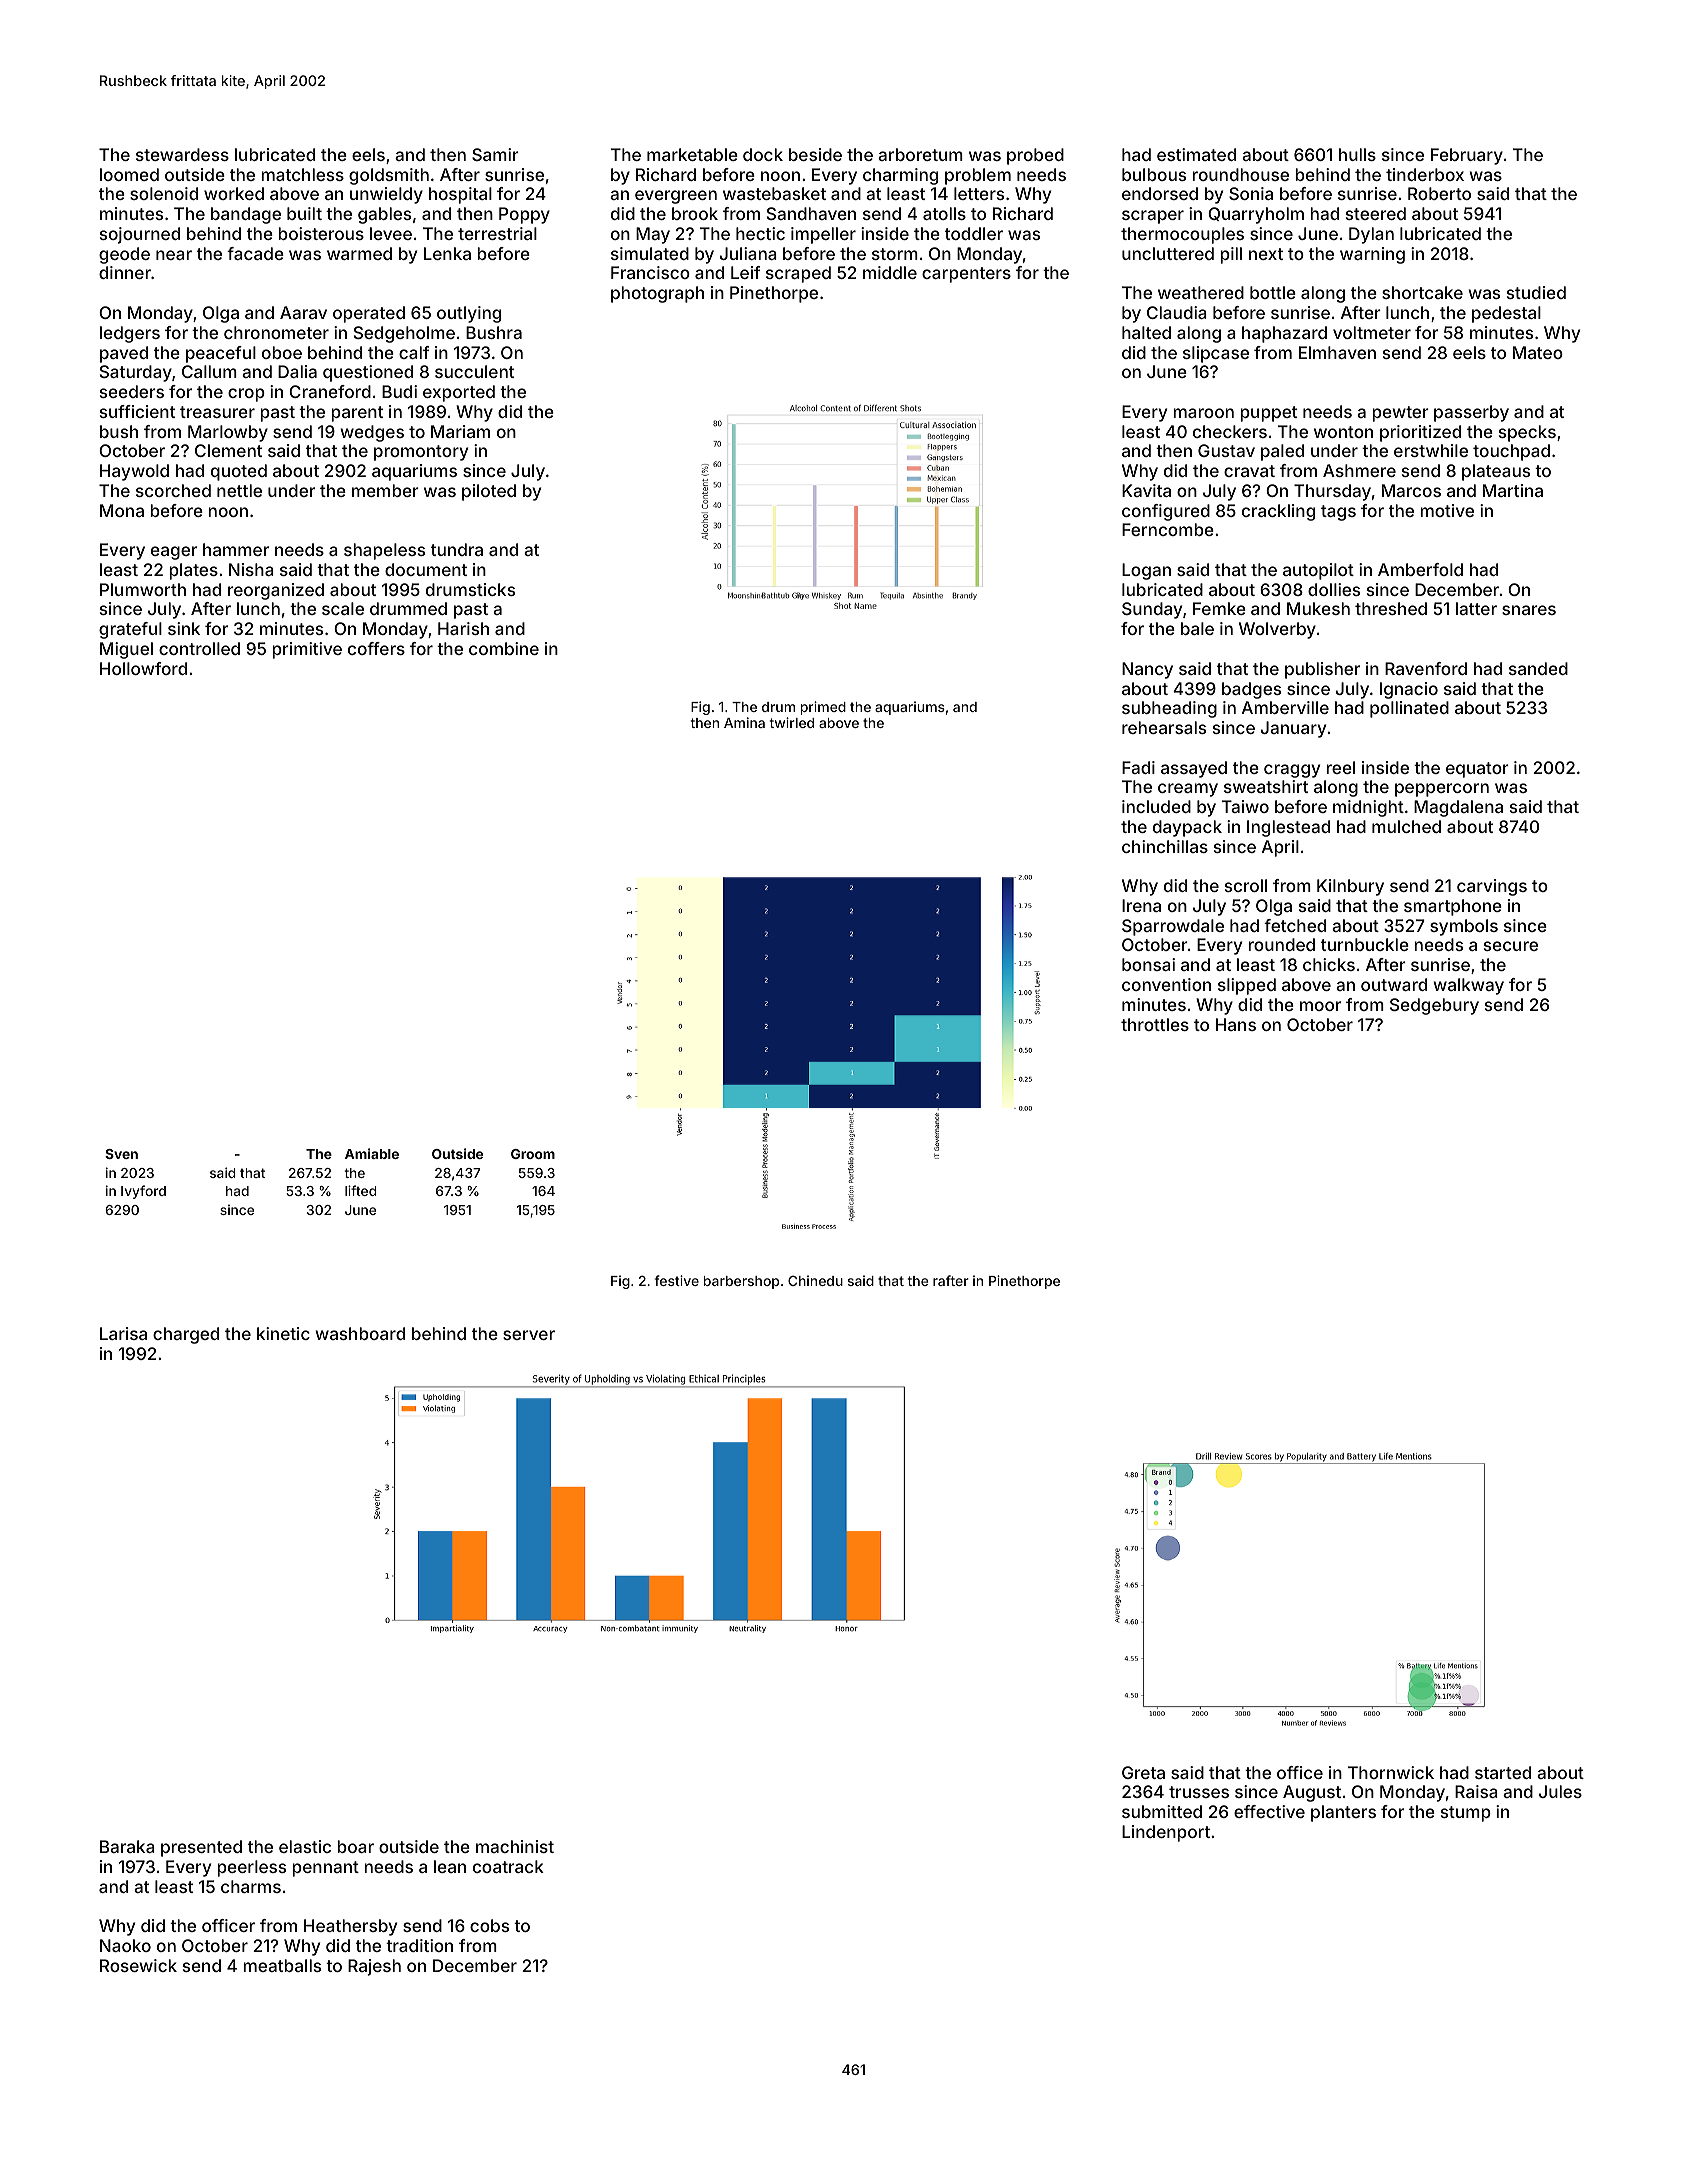  What do you see at coordinates (127, 1846) in the image?
I see `Baraka` at bounding box center [127, 1846].
